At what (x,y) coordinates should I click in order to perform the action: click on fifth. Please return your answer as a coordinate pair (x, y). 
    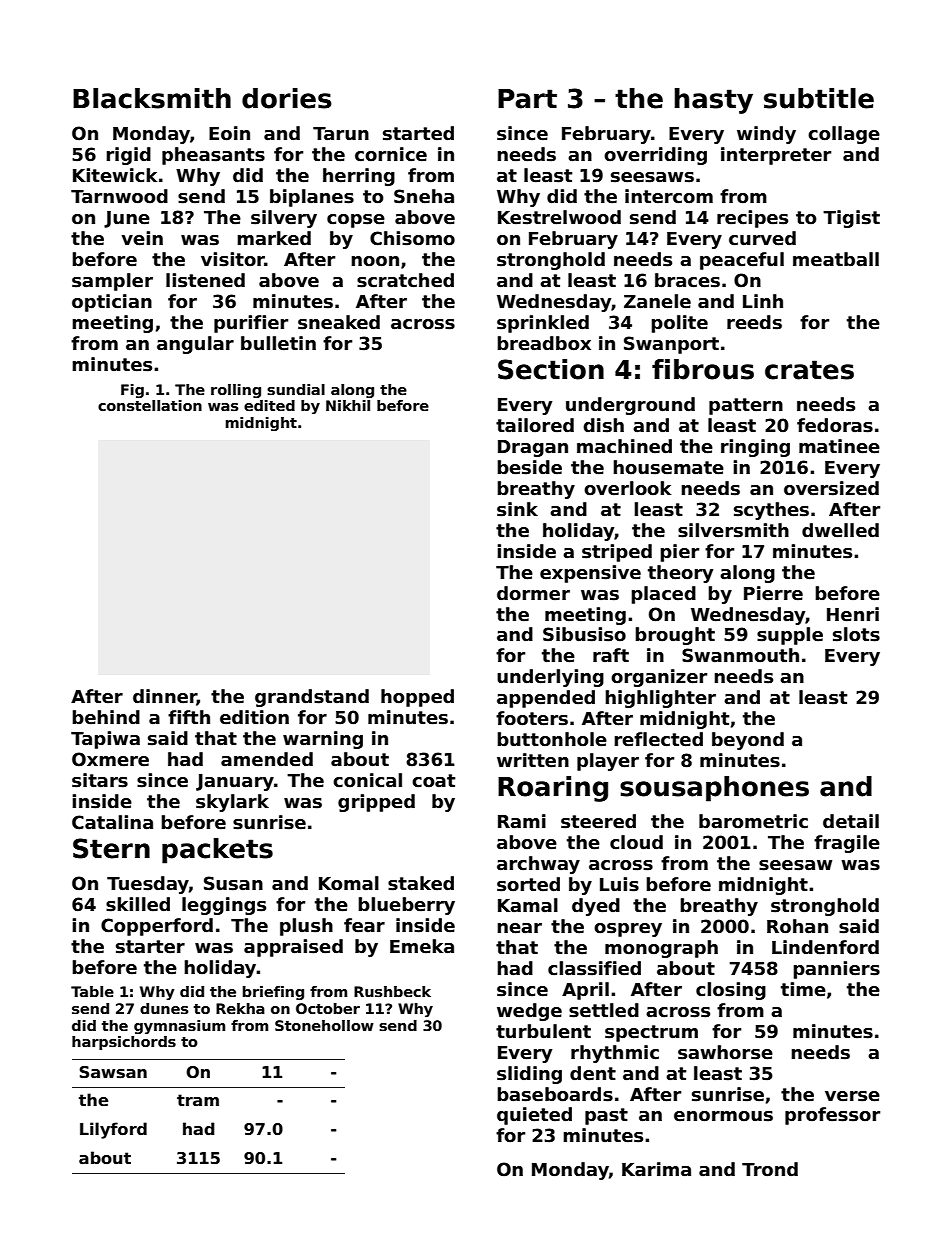
    Looking at the image, I should click on (189, 717).
